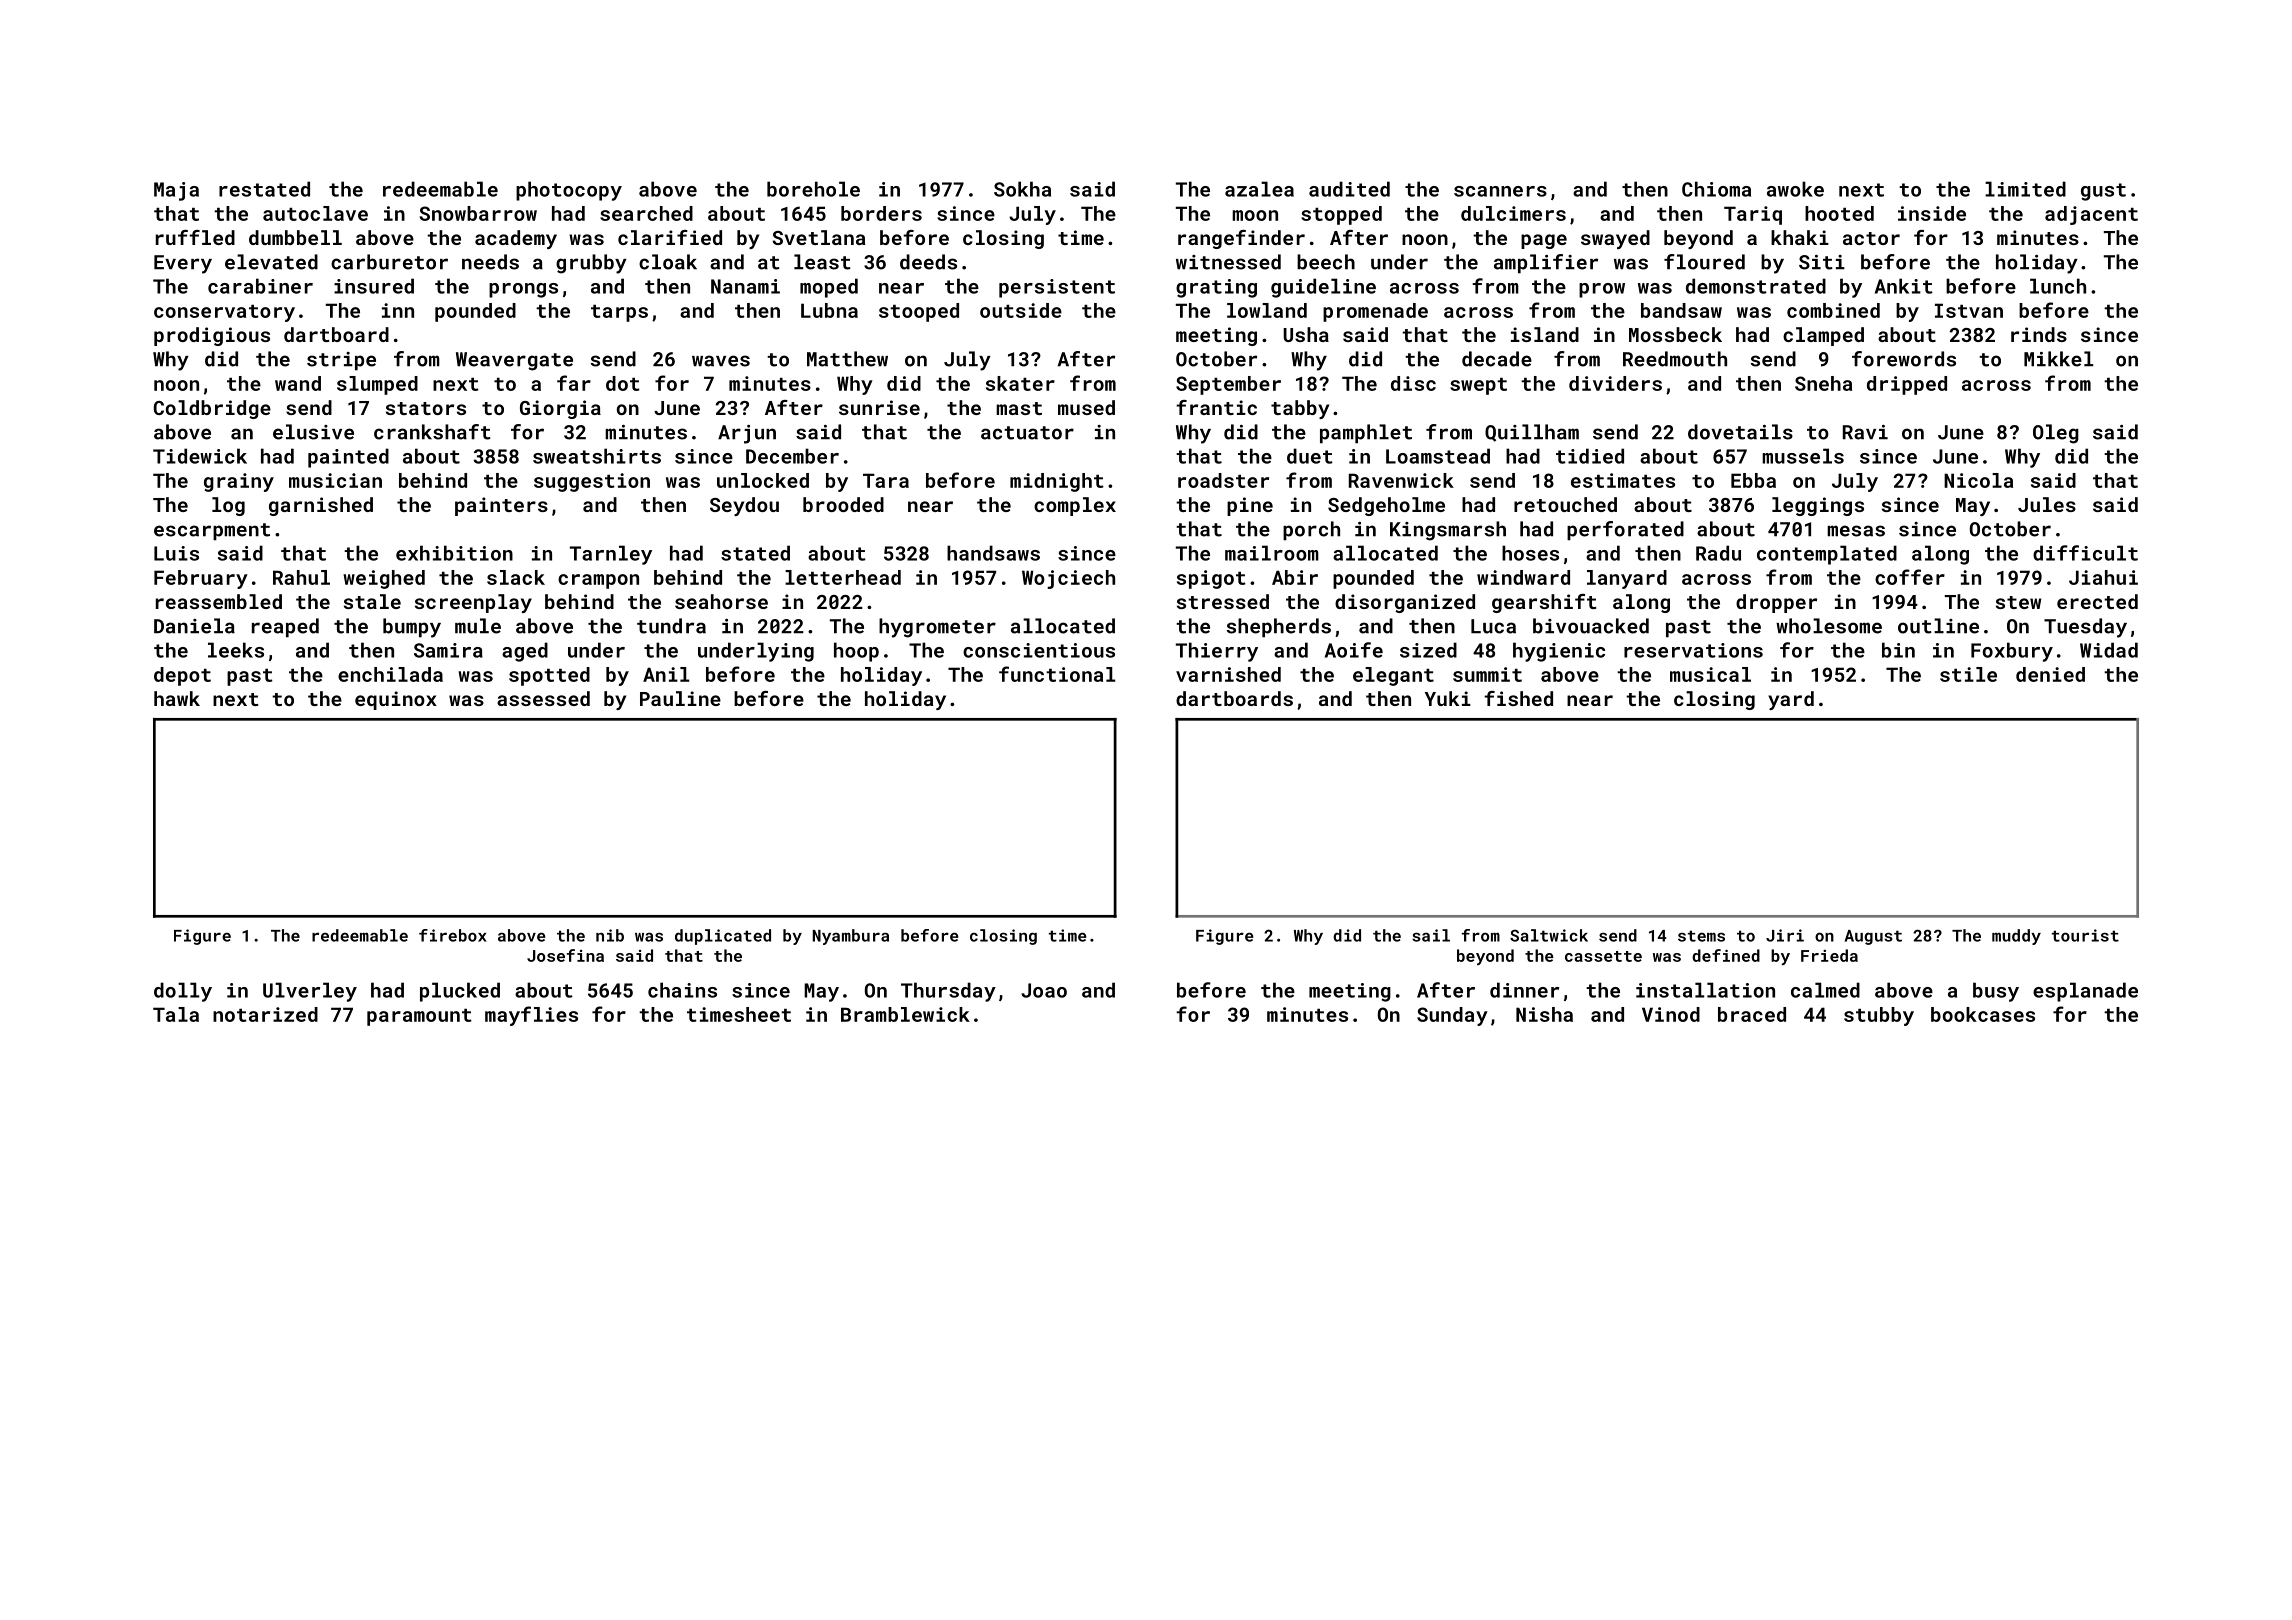  I want to click on sail, so click(1431, 935).
